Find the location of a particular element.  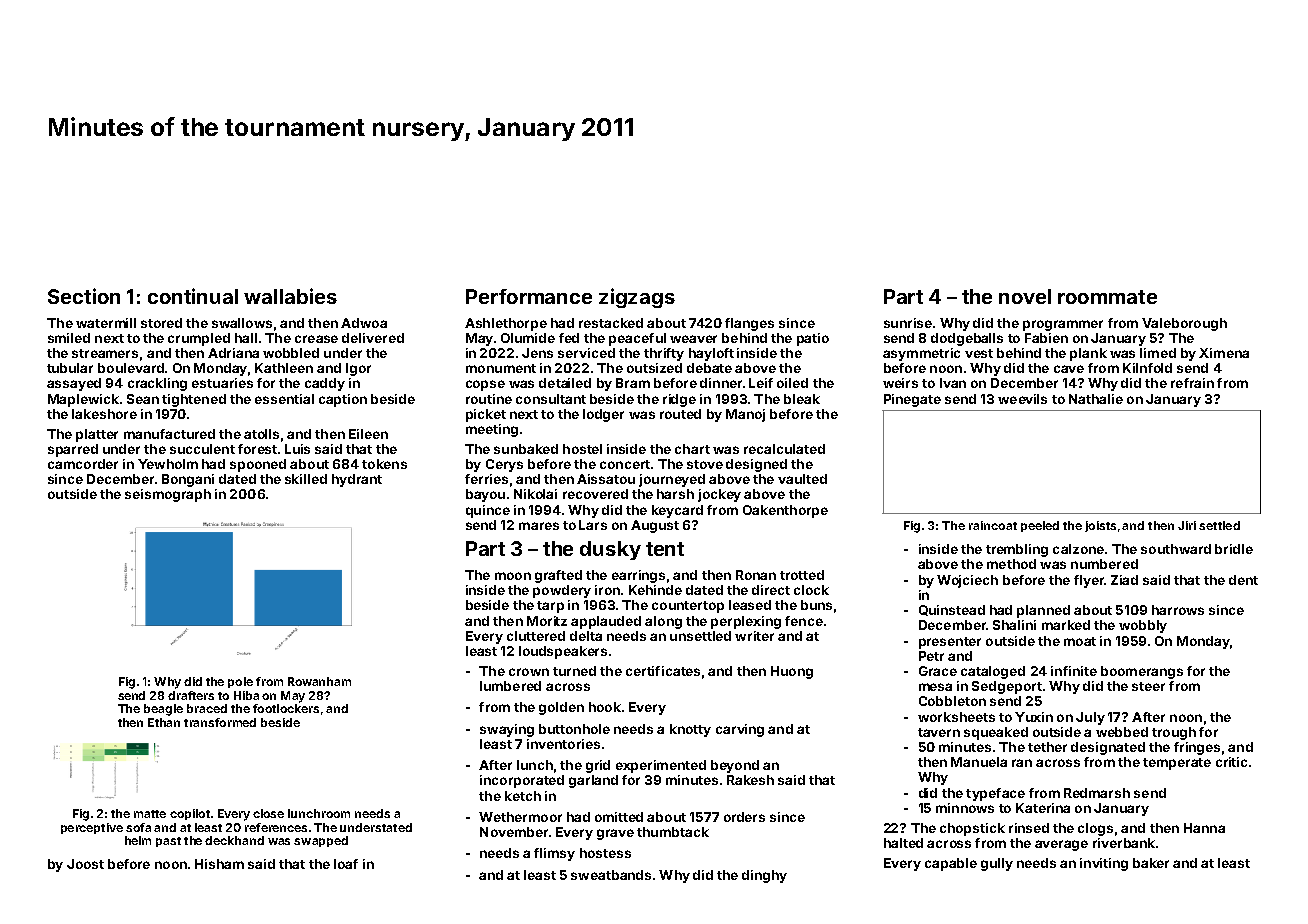

Joost is located at coordinates (85, 864).
